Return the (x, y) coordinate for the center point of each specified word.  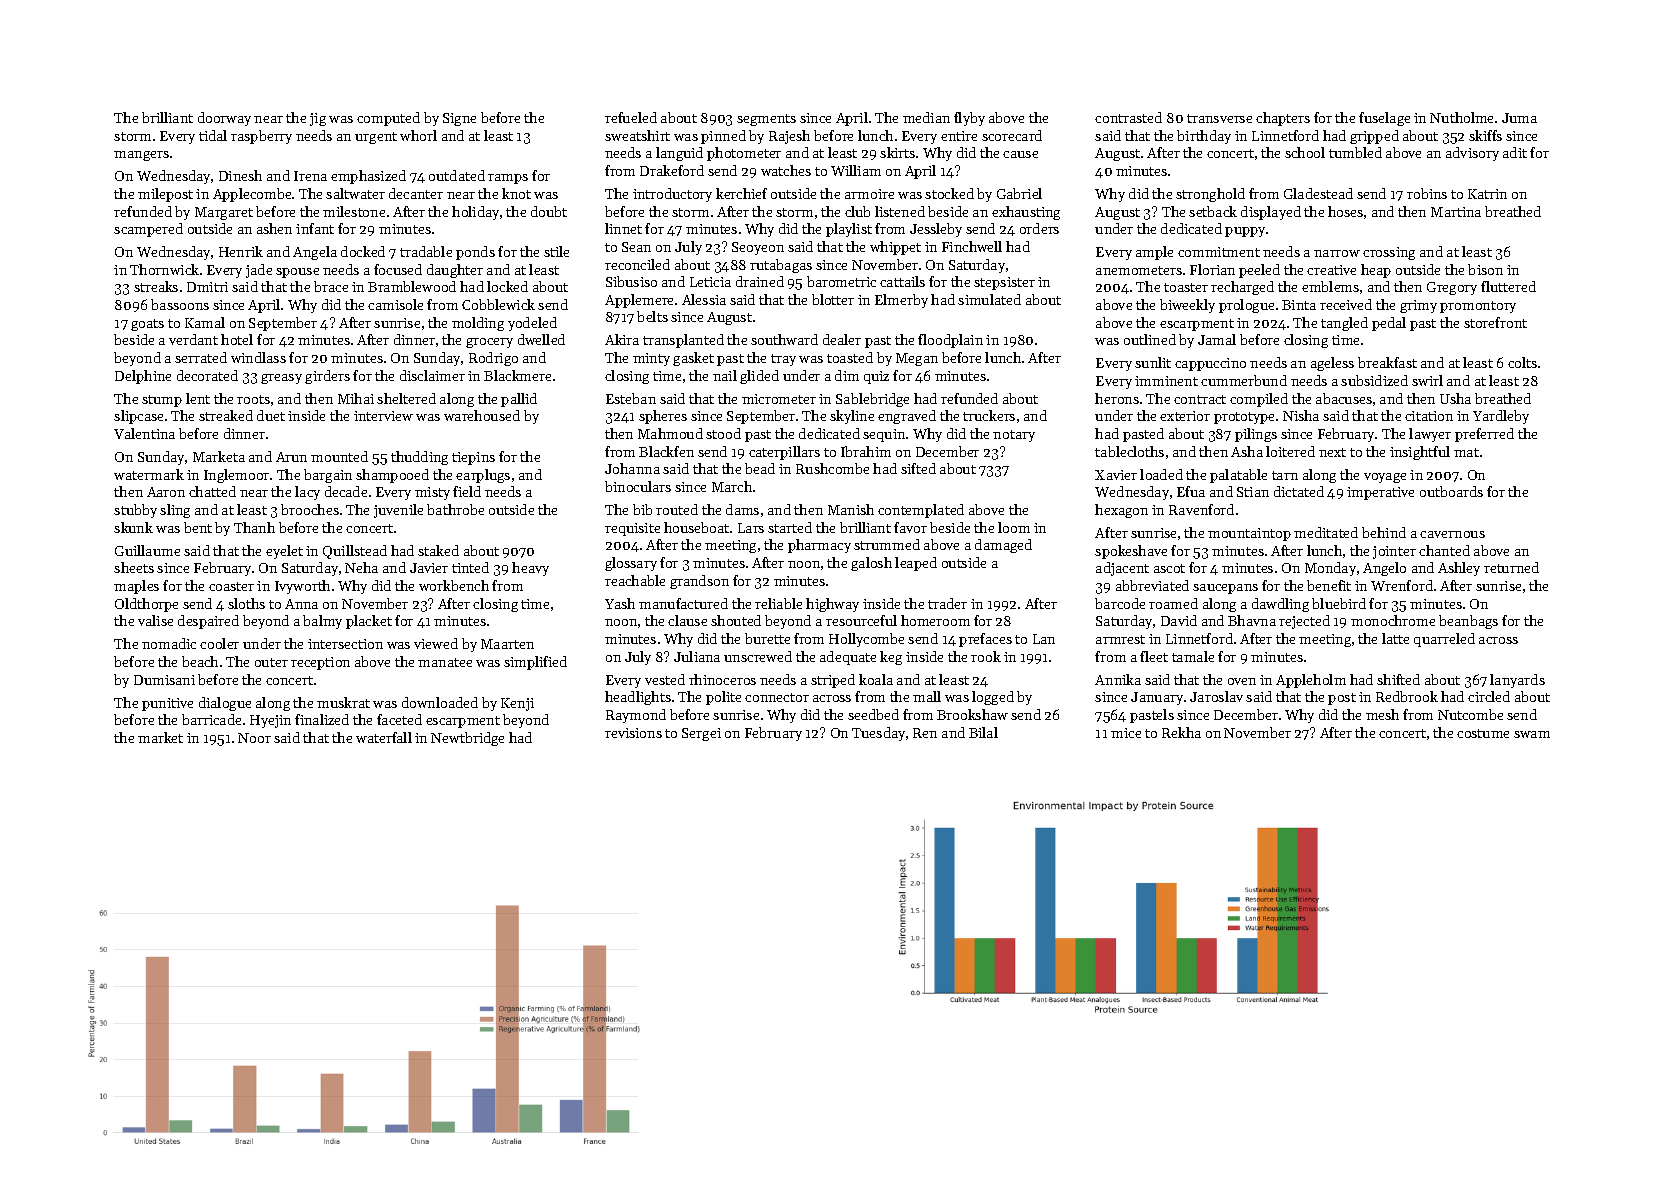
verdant (193, 339)
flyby (969, 119)
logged (993, 698)
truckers (989, 415)
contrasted (1128, 117)
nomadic (169, 643)
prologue (1246, 306)
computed (388, 119)
